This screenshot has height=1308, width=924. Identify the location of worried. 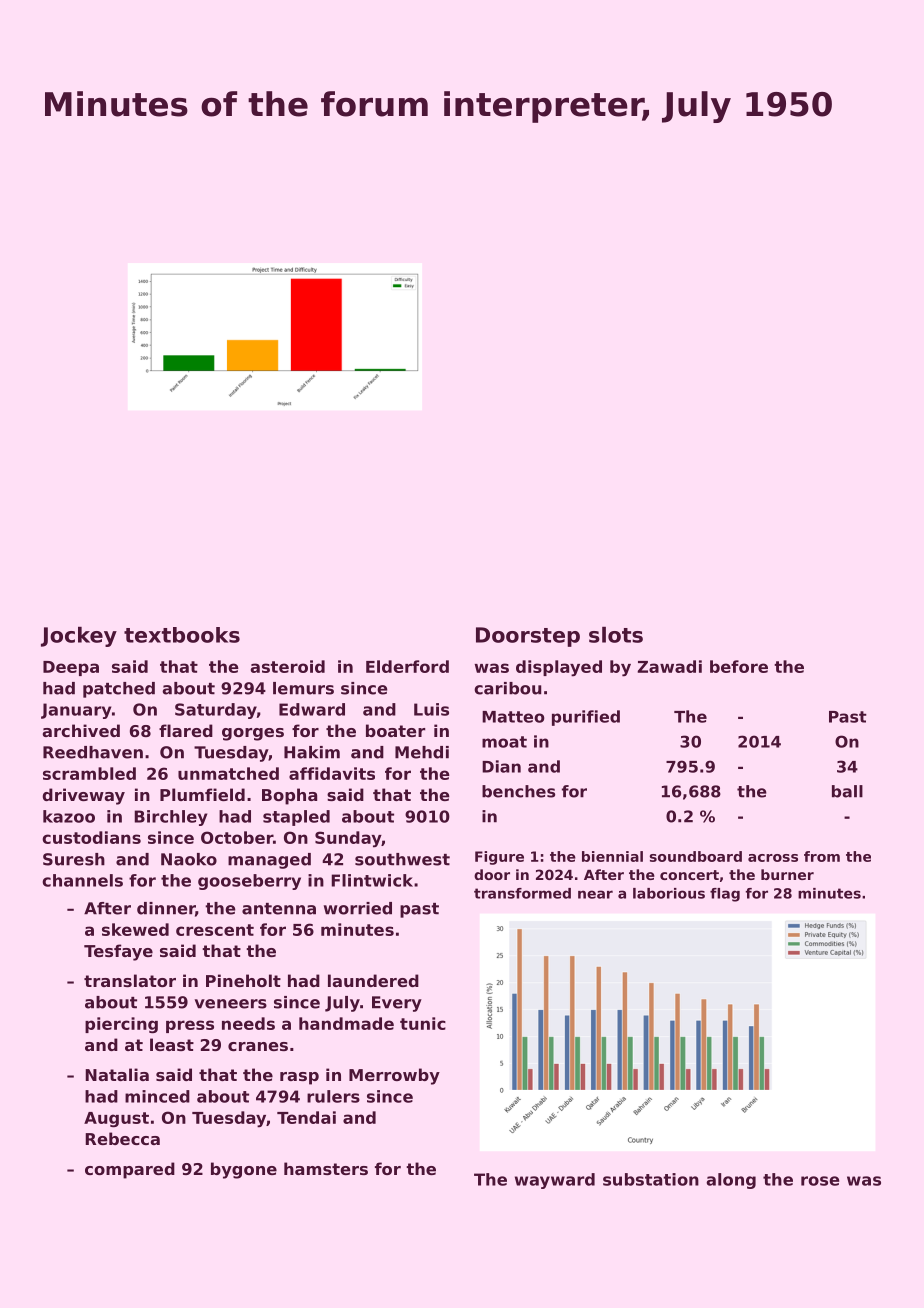
(358, 908).
